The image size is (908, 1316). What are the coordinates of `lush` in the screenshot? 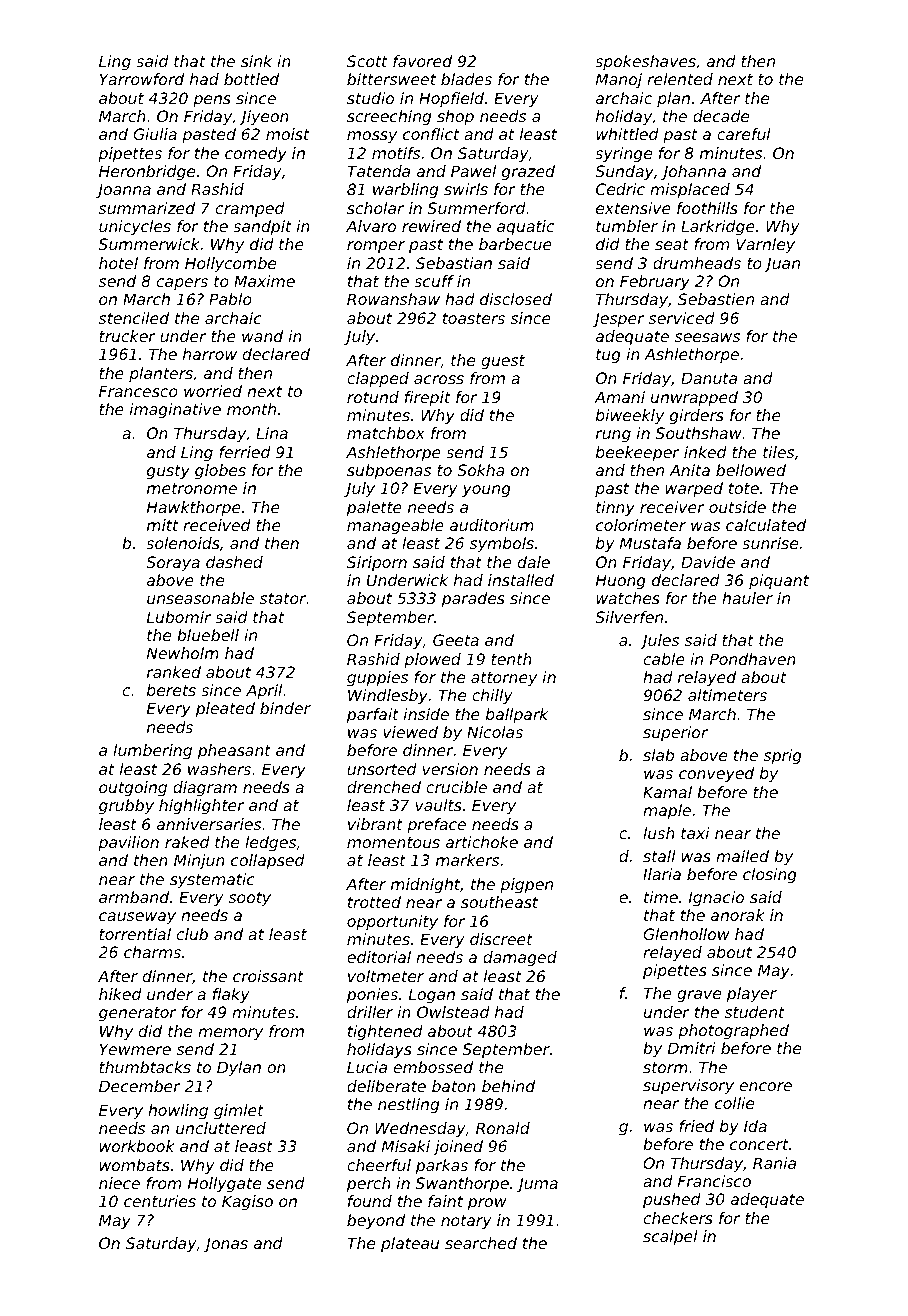 It's located at (659, 833).
